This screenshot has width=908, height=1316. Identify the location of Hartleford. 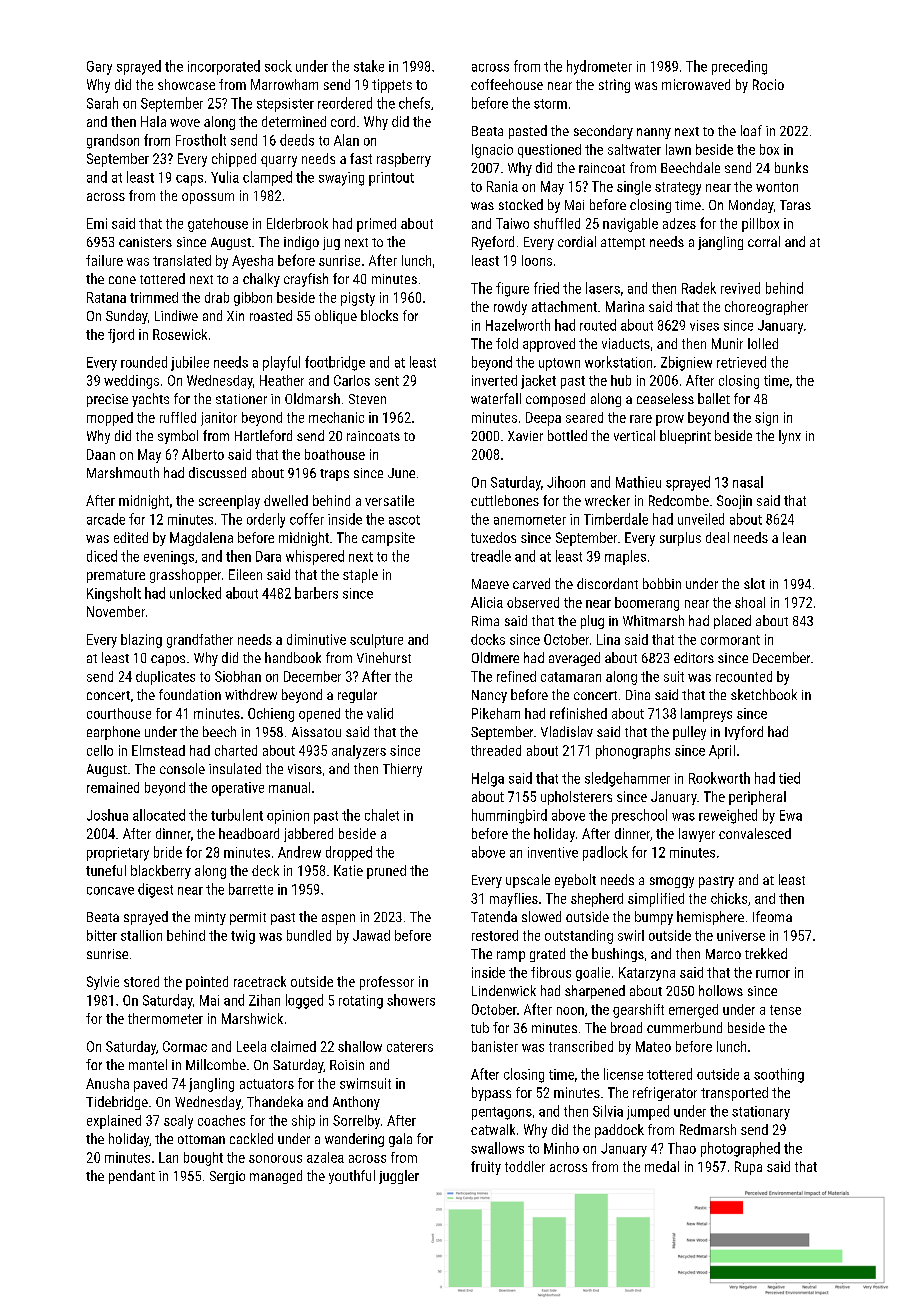
(263, 435).
